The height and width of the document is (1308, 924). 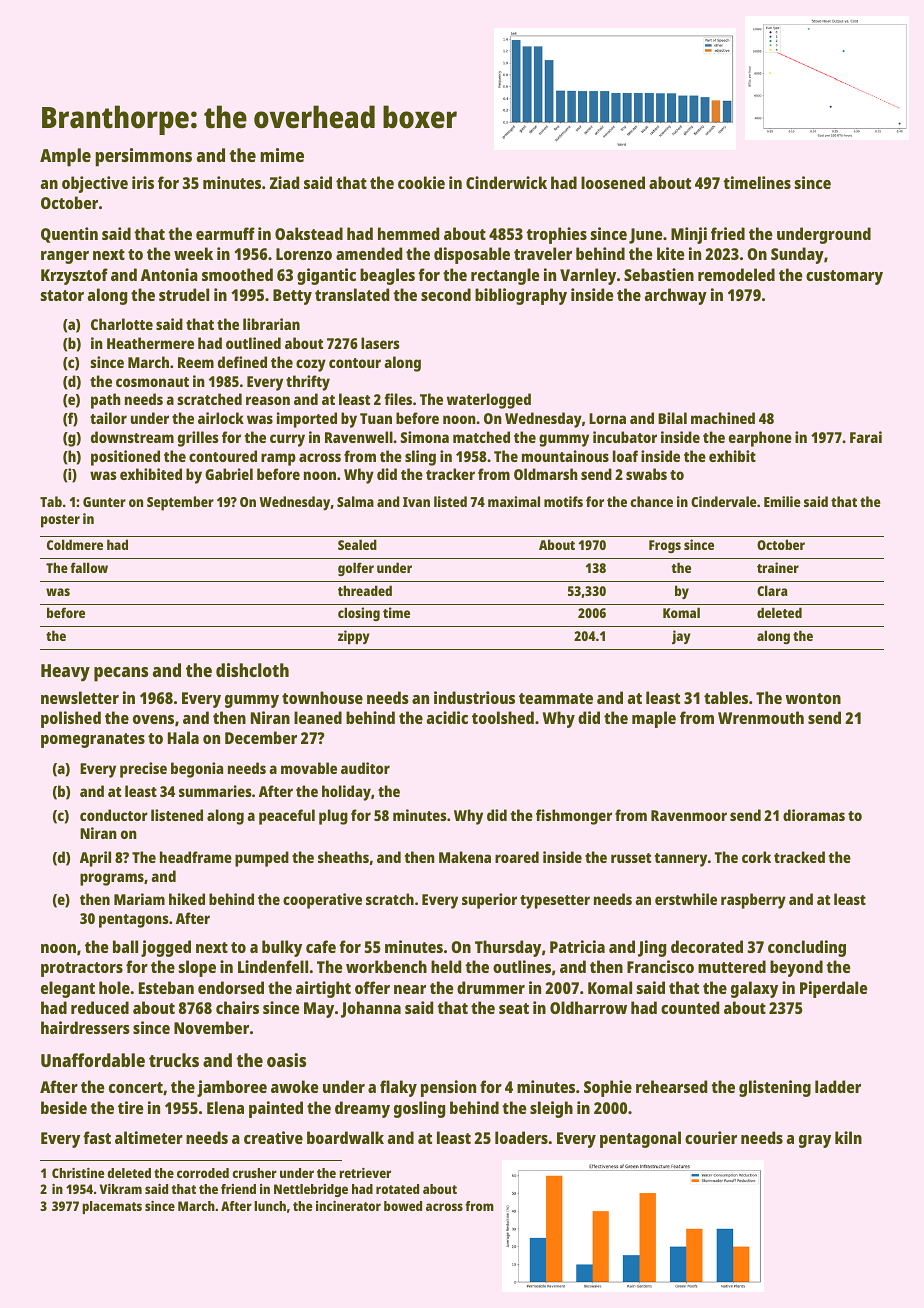 What do you see at coordinates (403, 1206) in the document?
I see `bowed` at bounding box center [403, 1206].
